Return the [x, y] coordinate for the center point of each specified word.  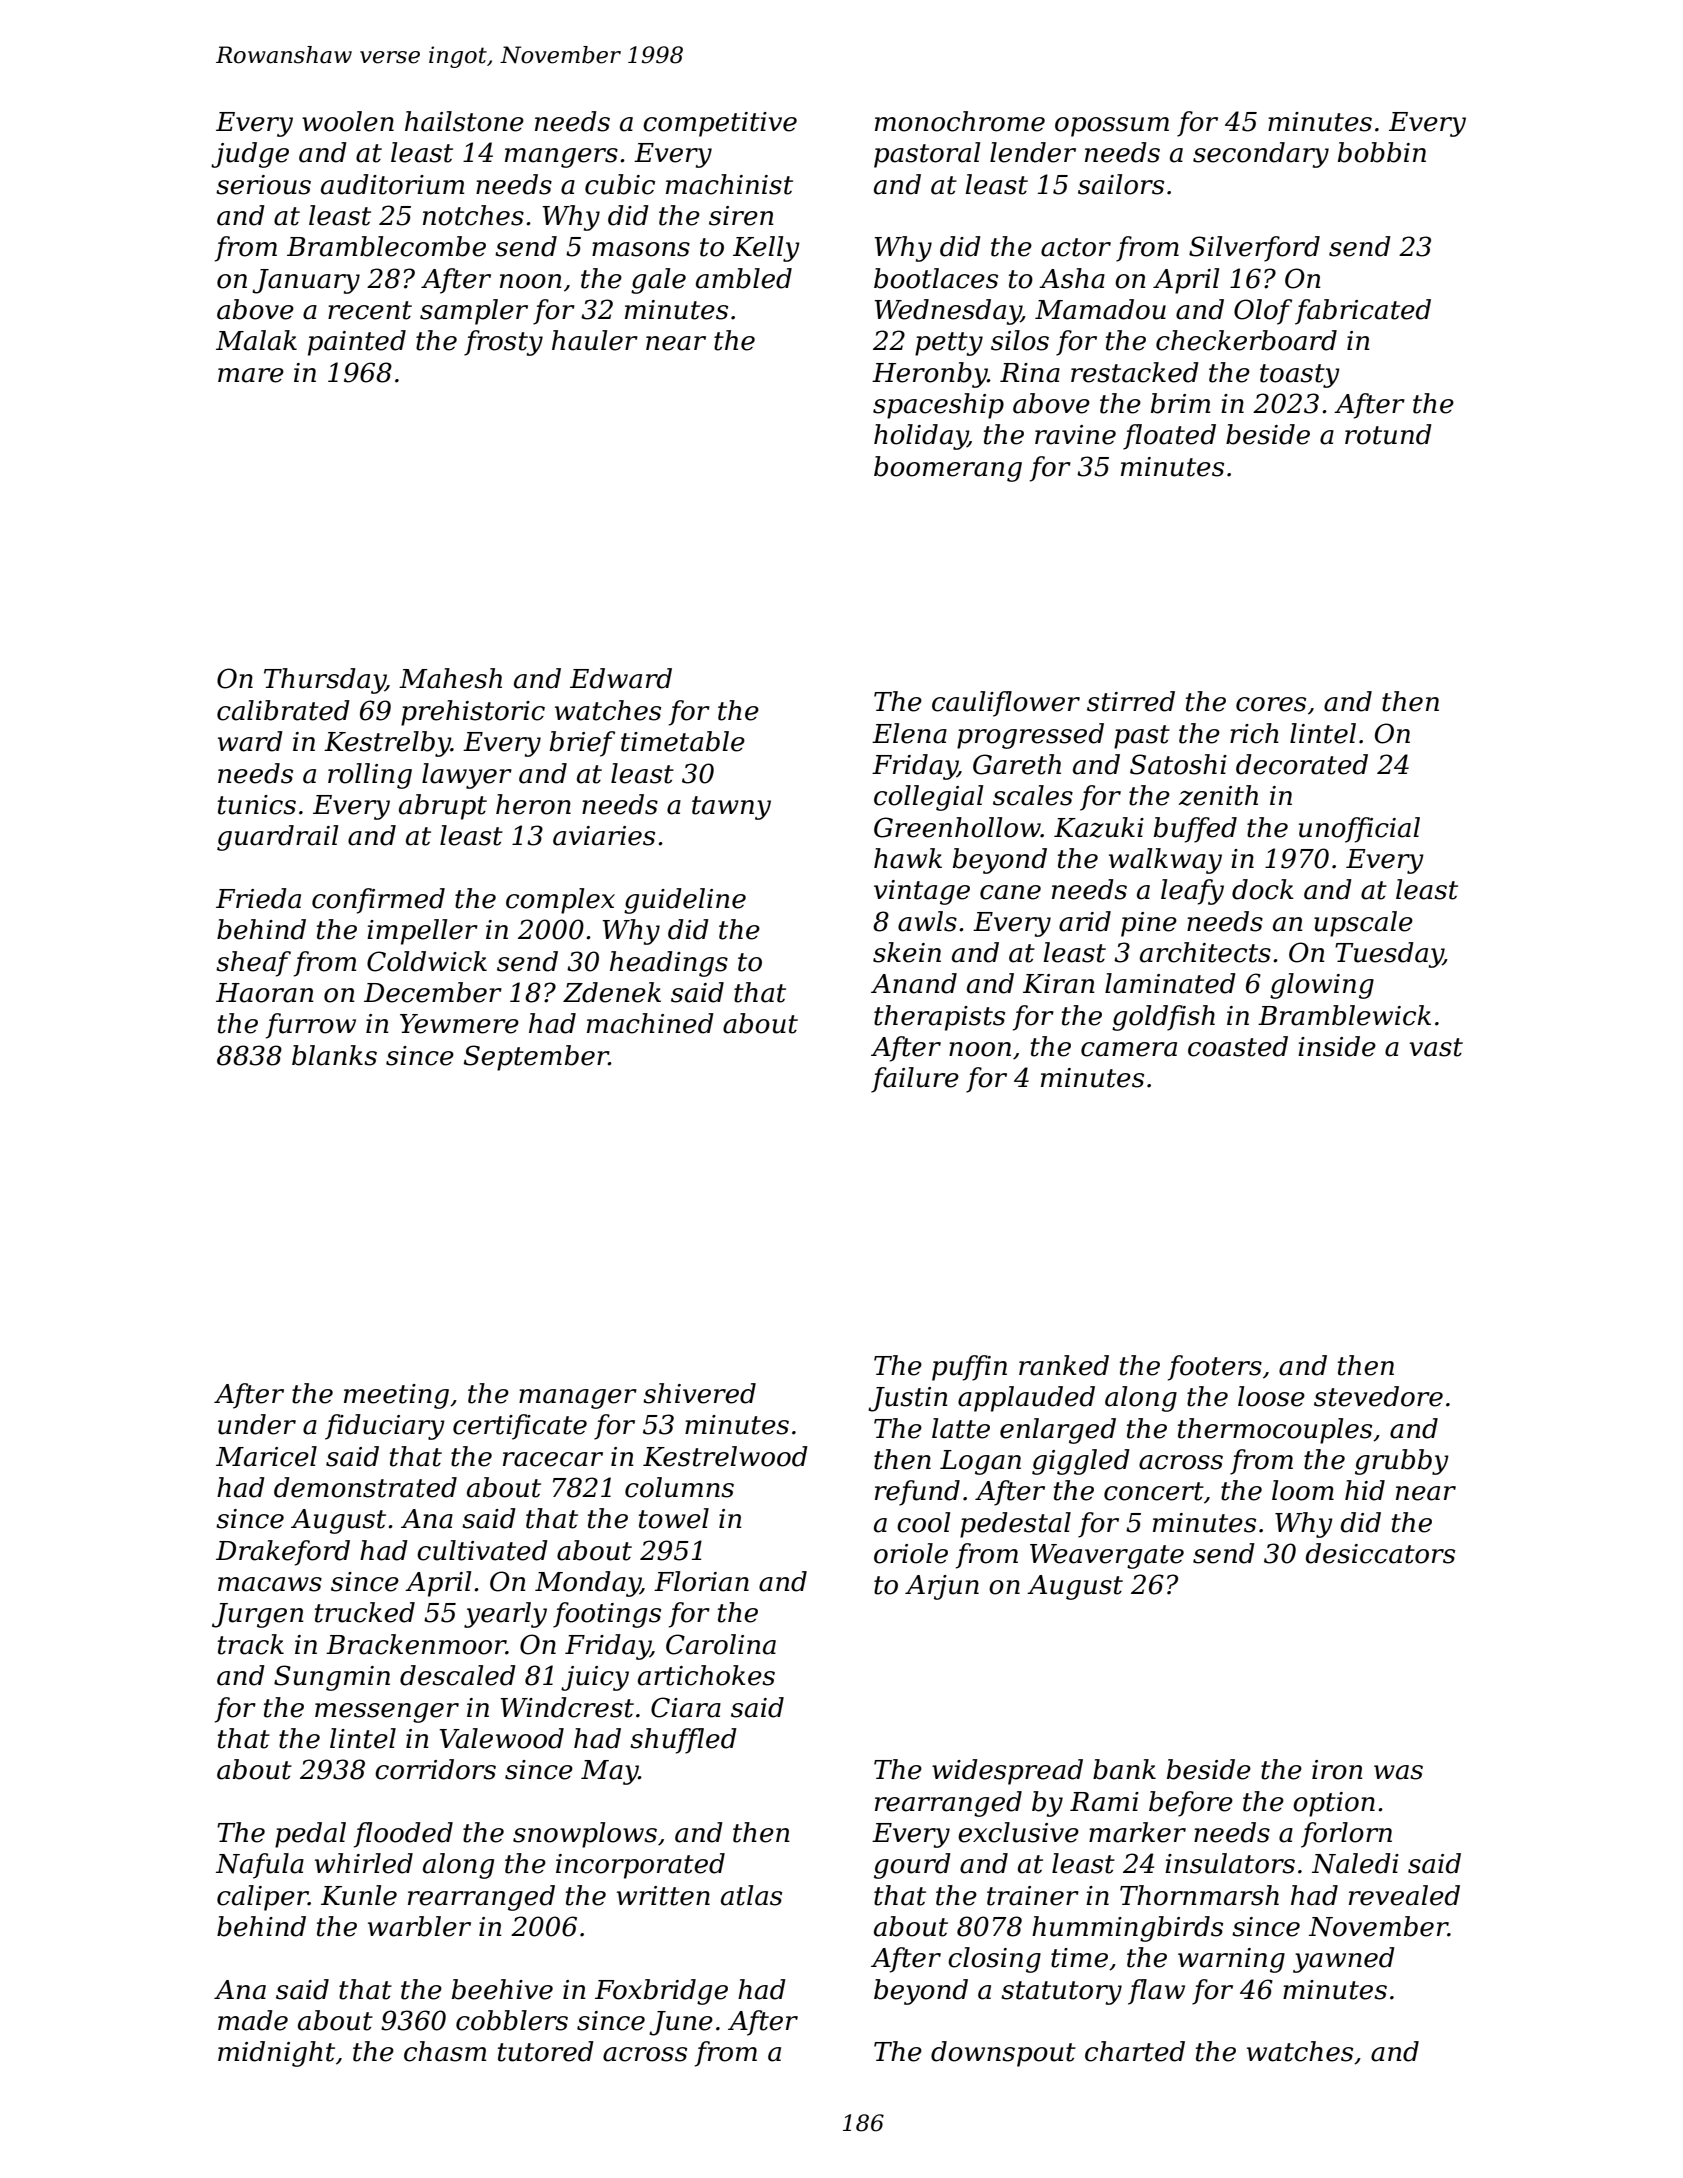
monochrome [960, 121]
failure [915, 1080]
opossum [1112, 127]
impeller [422, 932]
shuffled [683, 1741]
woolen [348, 121]
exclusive [1018, 1832]
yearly [505, 1615]
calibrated [283, 710]
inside [1337, 1046]
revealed [1404, 1895]
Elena [909, 733]
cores [1271, 704]
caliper [262, 1898]
